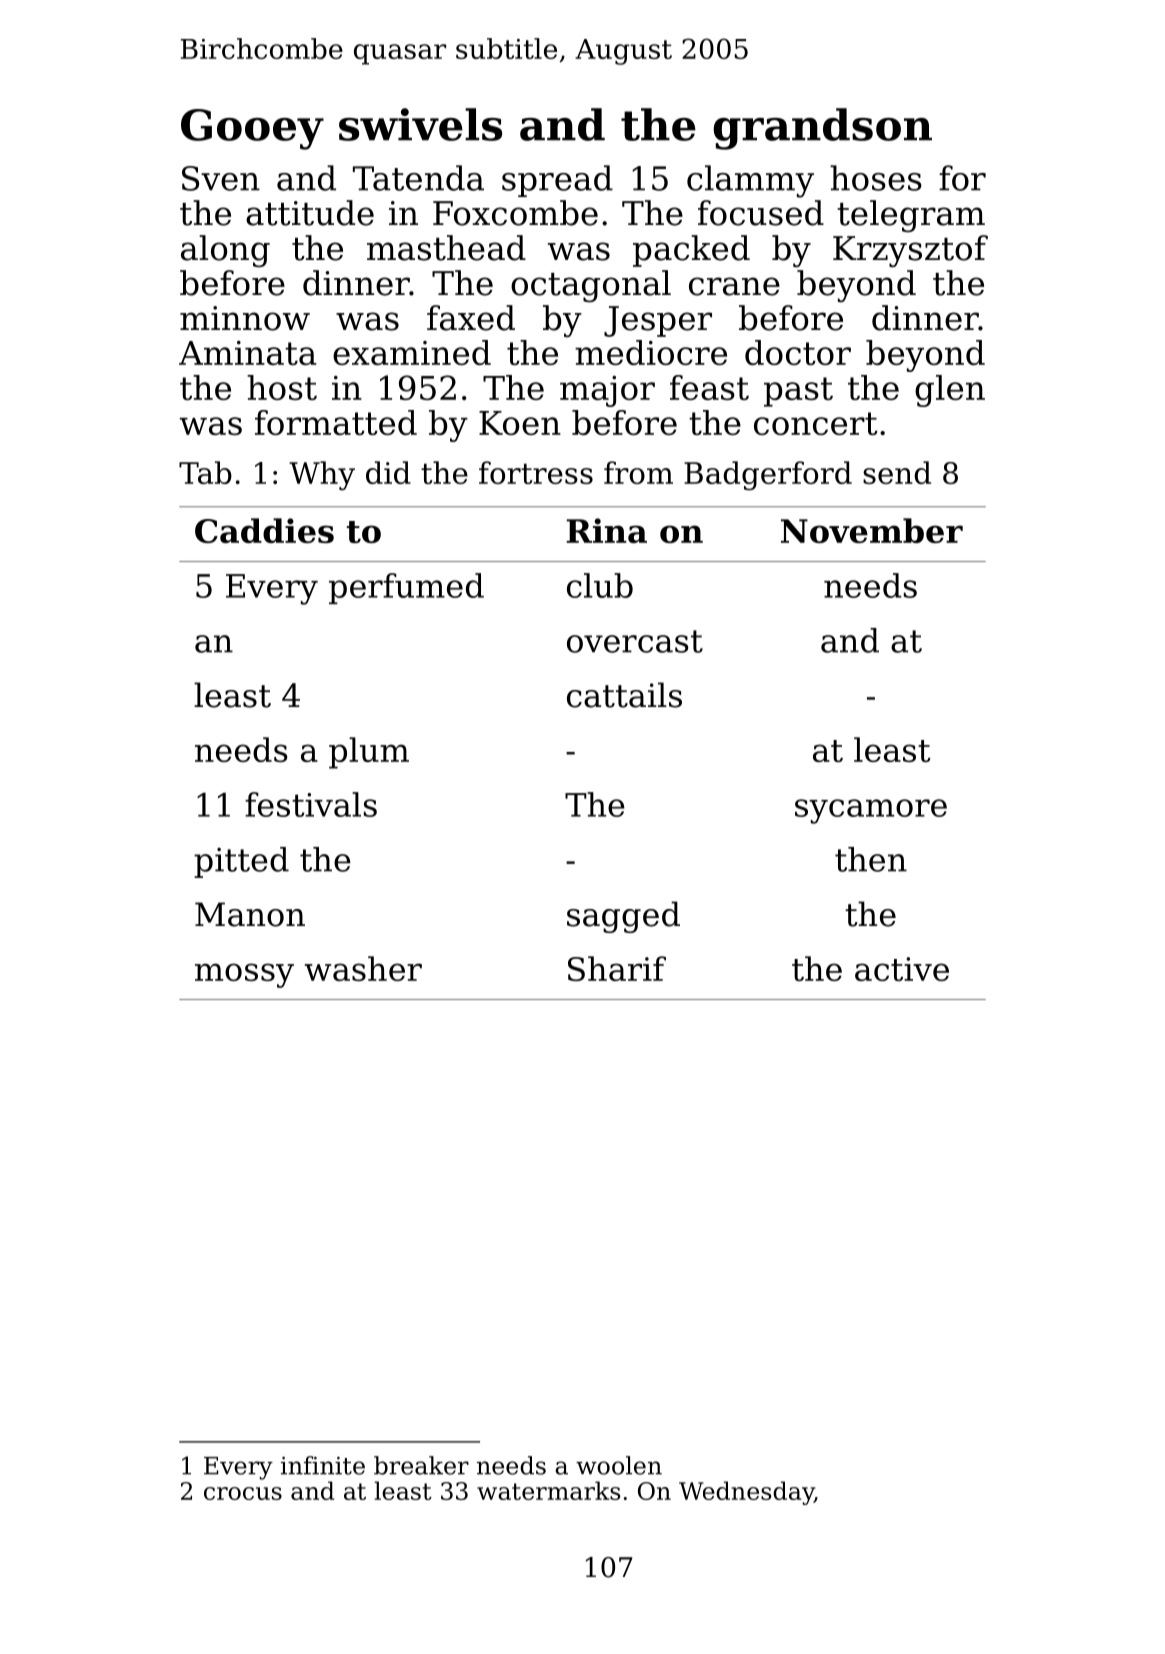  I want to click on November, so click(872, 530).
